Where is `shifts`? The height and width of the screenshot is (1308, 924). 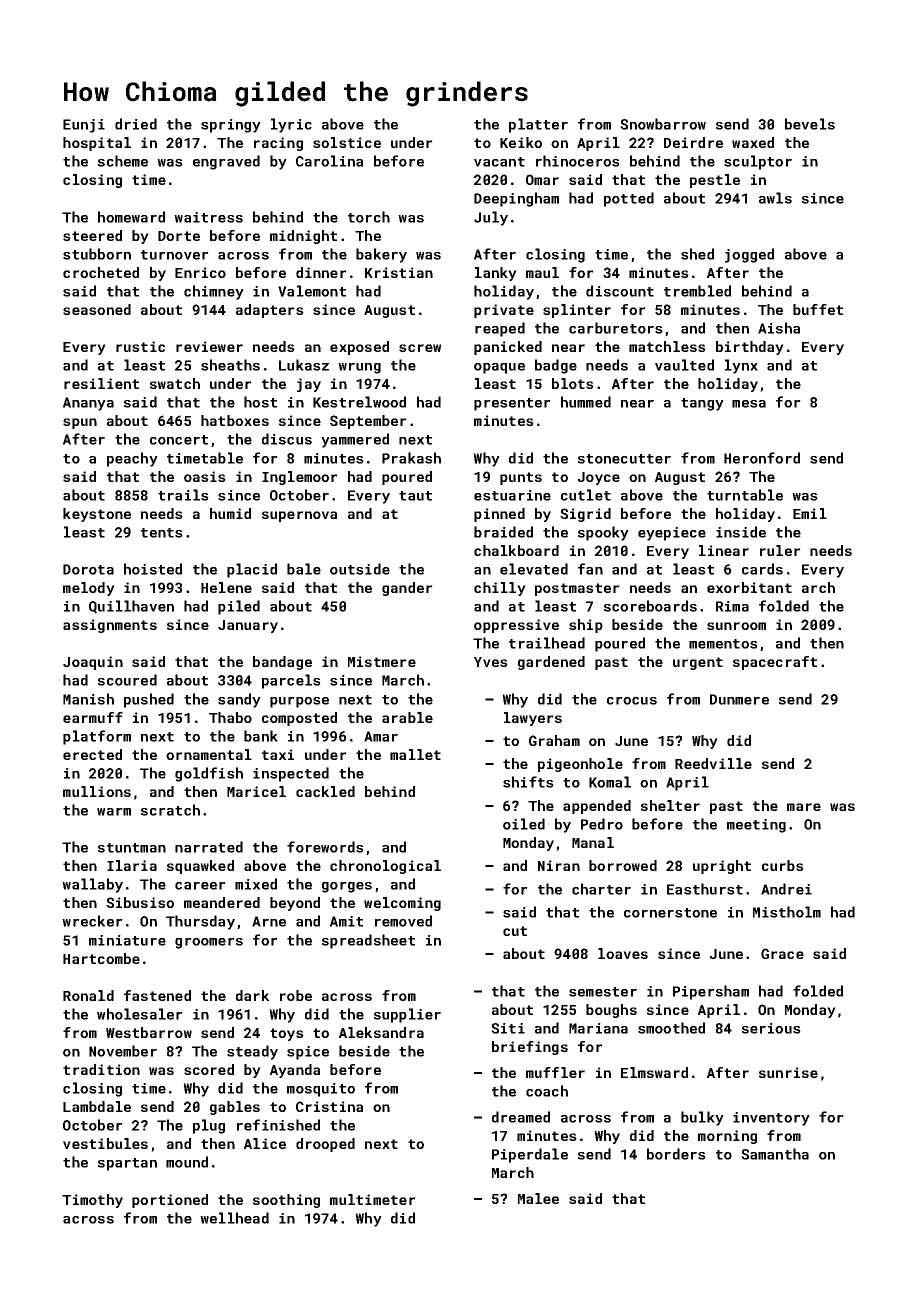 shifts is located at coordinates (528, 782).
